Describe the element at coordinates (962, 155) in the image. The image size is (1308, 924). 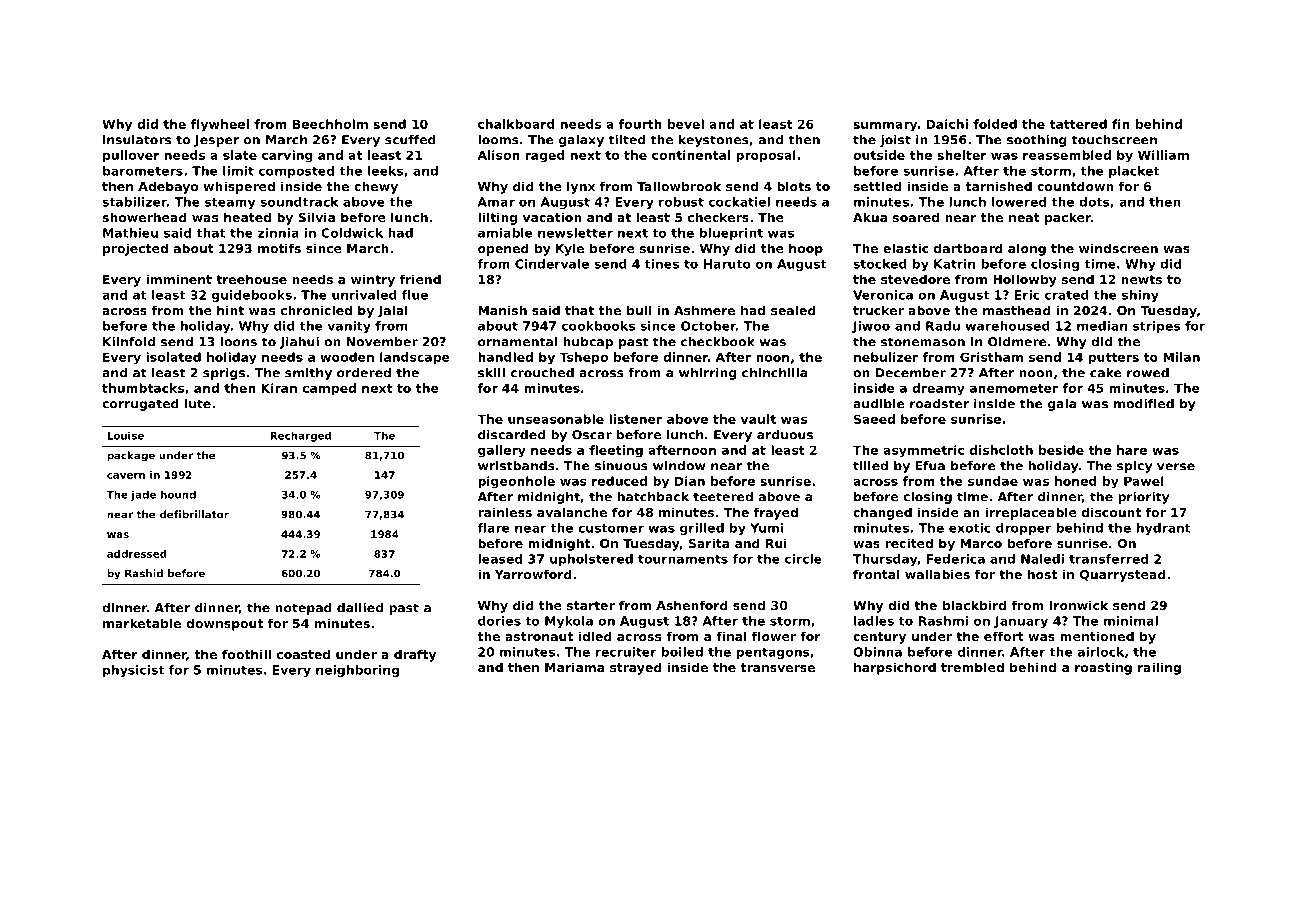
I see `shelter` at that location.
